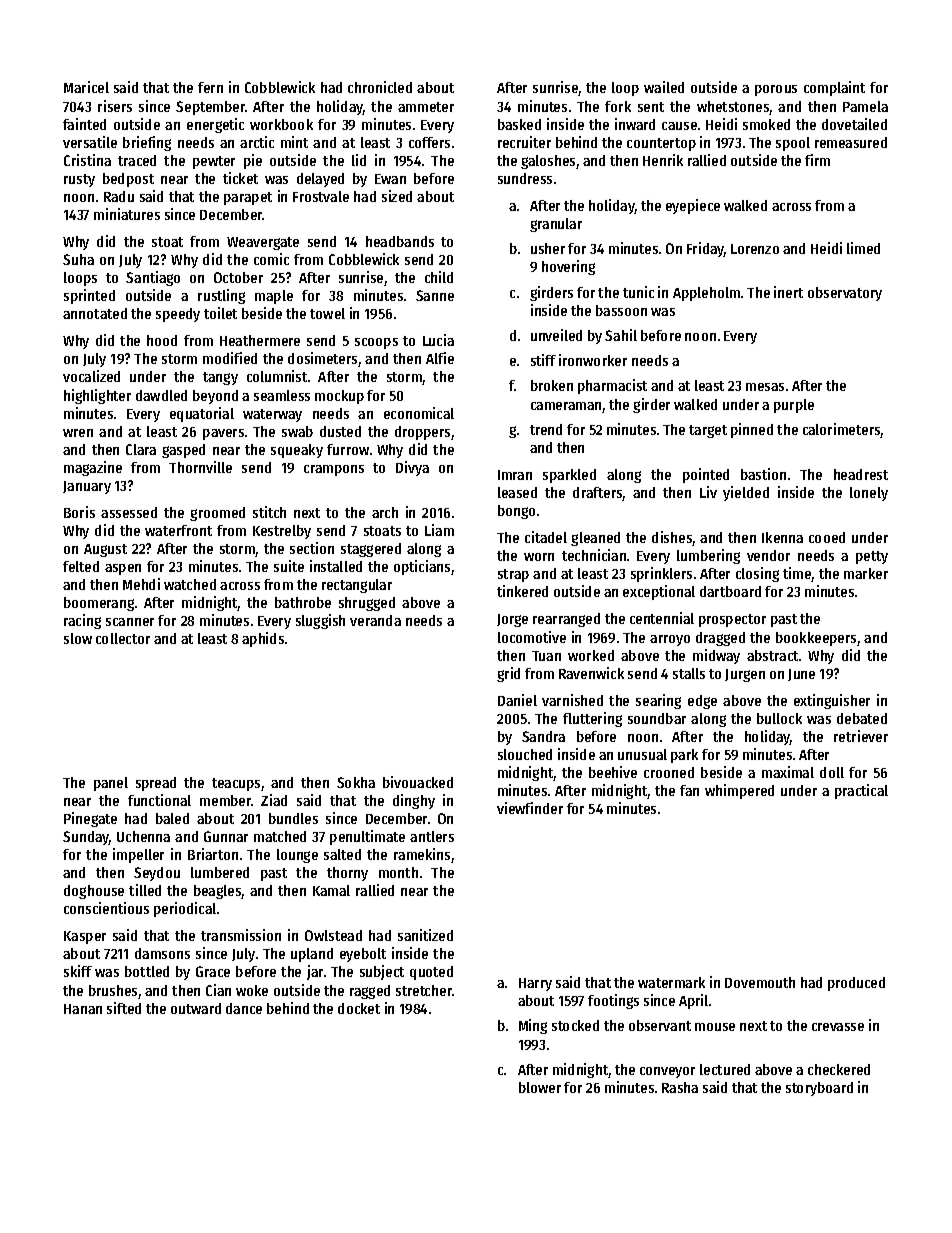 The width and height of the document is (952, 1233). What do you see at coordinates (861, 791) in the document?
I see `practical` at bounding box center [861, 791].
